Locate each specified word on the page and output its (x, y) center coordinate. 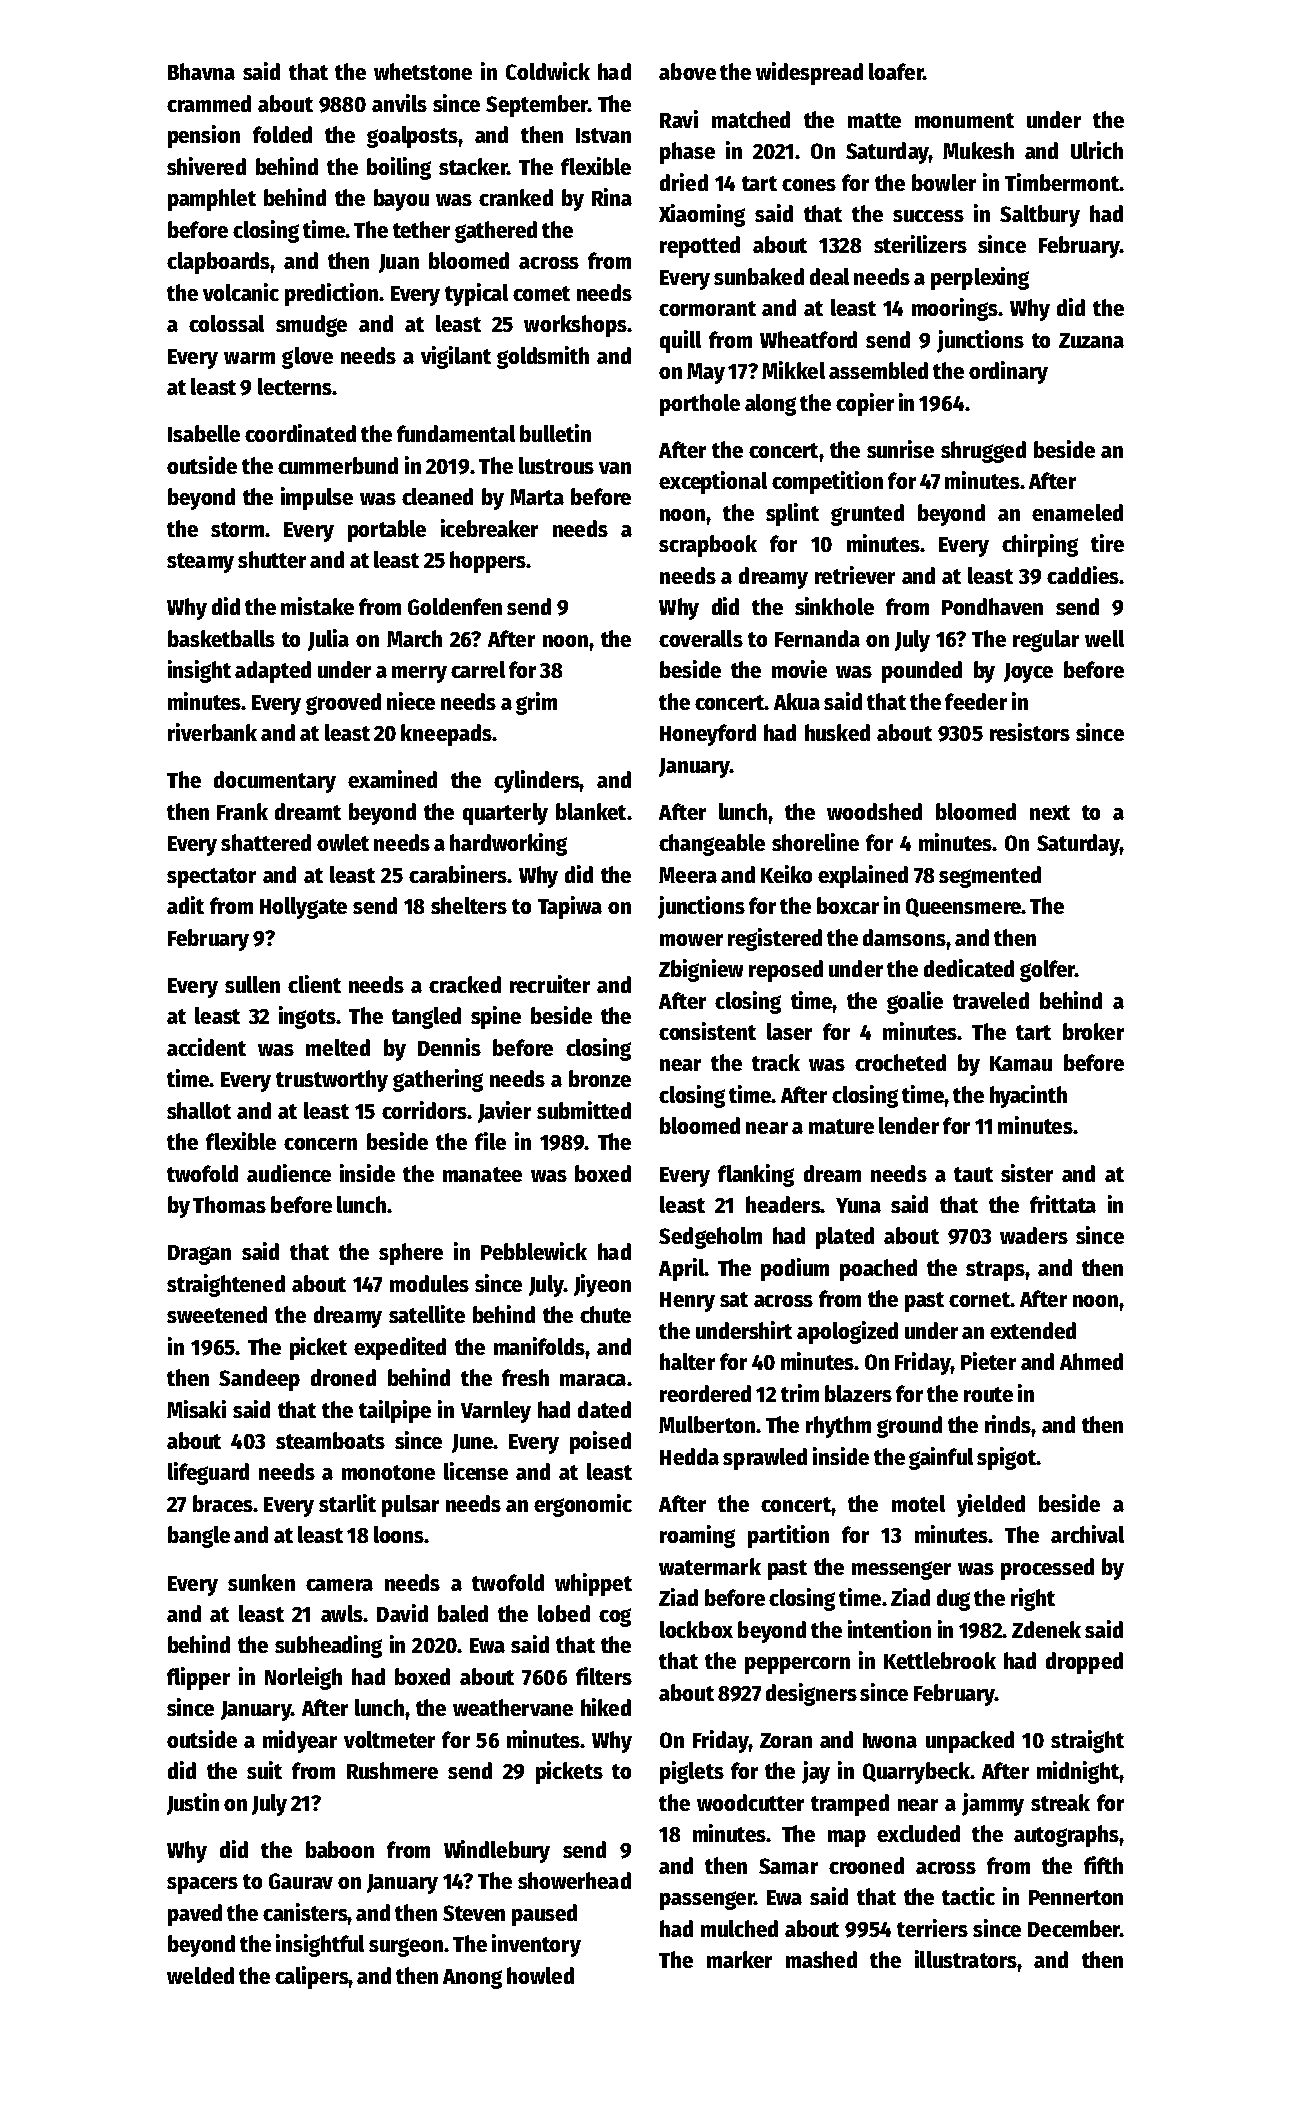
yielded (991, 1505)
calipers (311, 1977)
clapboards (218, 263)
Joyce (1028, 673)
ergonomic (583, 1505)
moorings (955, 309)
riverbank (212, 732)
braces (223, 1503)
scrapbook (708, 546)
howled (540, 1975)
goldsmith (543, 357)
